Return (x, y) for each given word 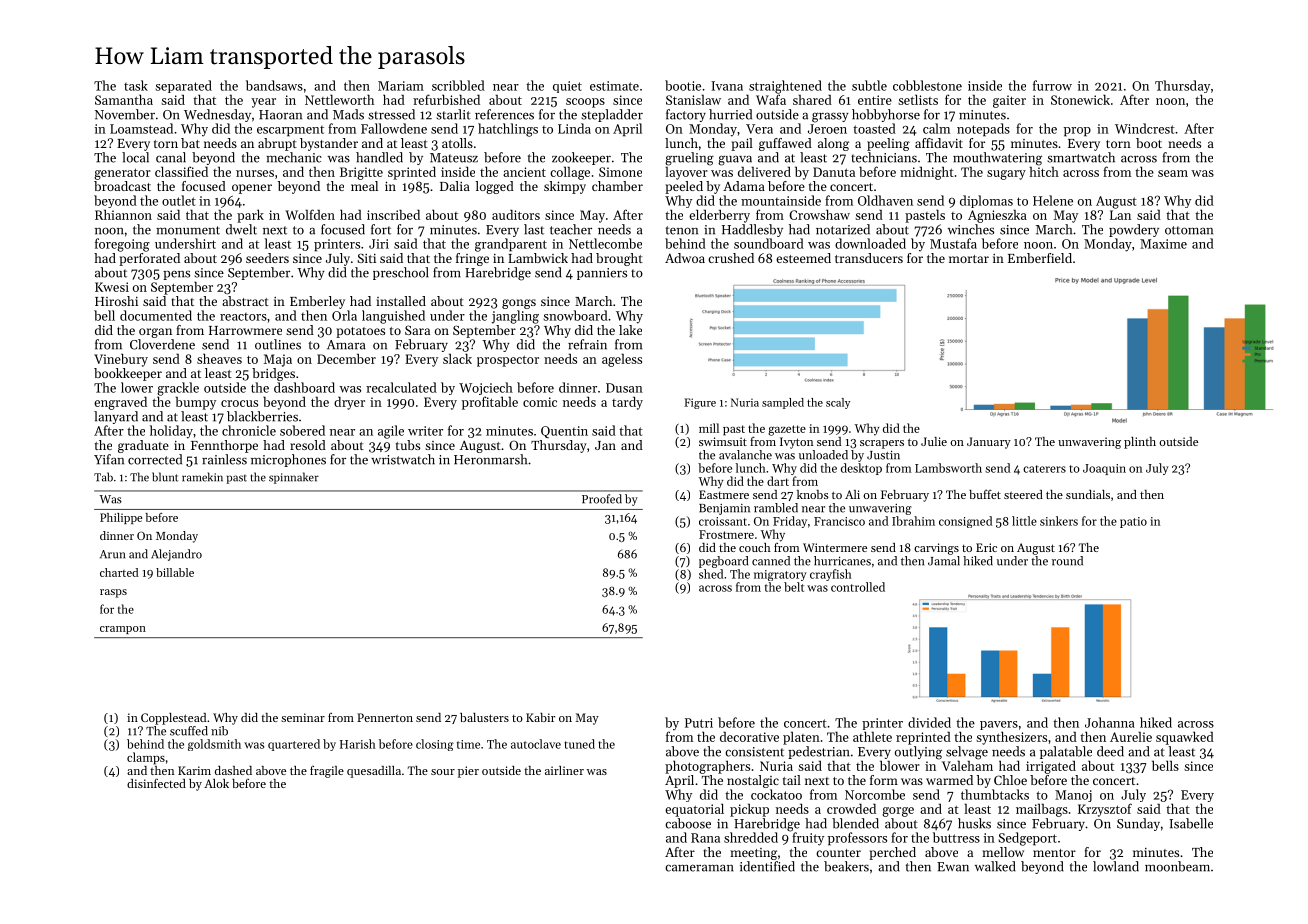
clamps (146, 758)
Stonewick (1080, 99)
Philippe (121, 518)
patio (1133, 522)
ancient (524, 172)
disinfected (156, 783)
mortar (969, 259)
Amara (346, 345)
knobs (813, 494)
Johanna (1110, 722)
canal (171, 157)
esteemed (803, 258)
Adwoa (685, 258)
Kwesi (112, 287)
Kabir (540, 717)
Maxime (1163, 244)
